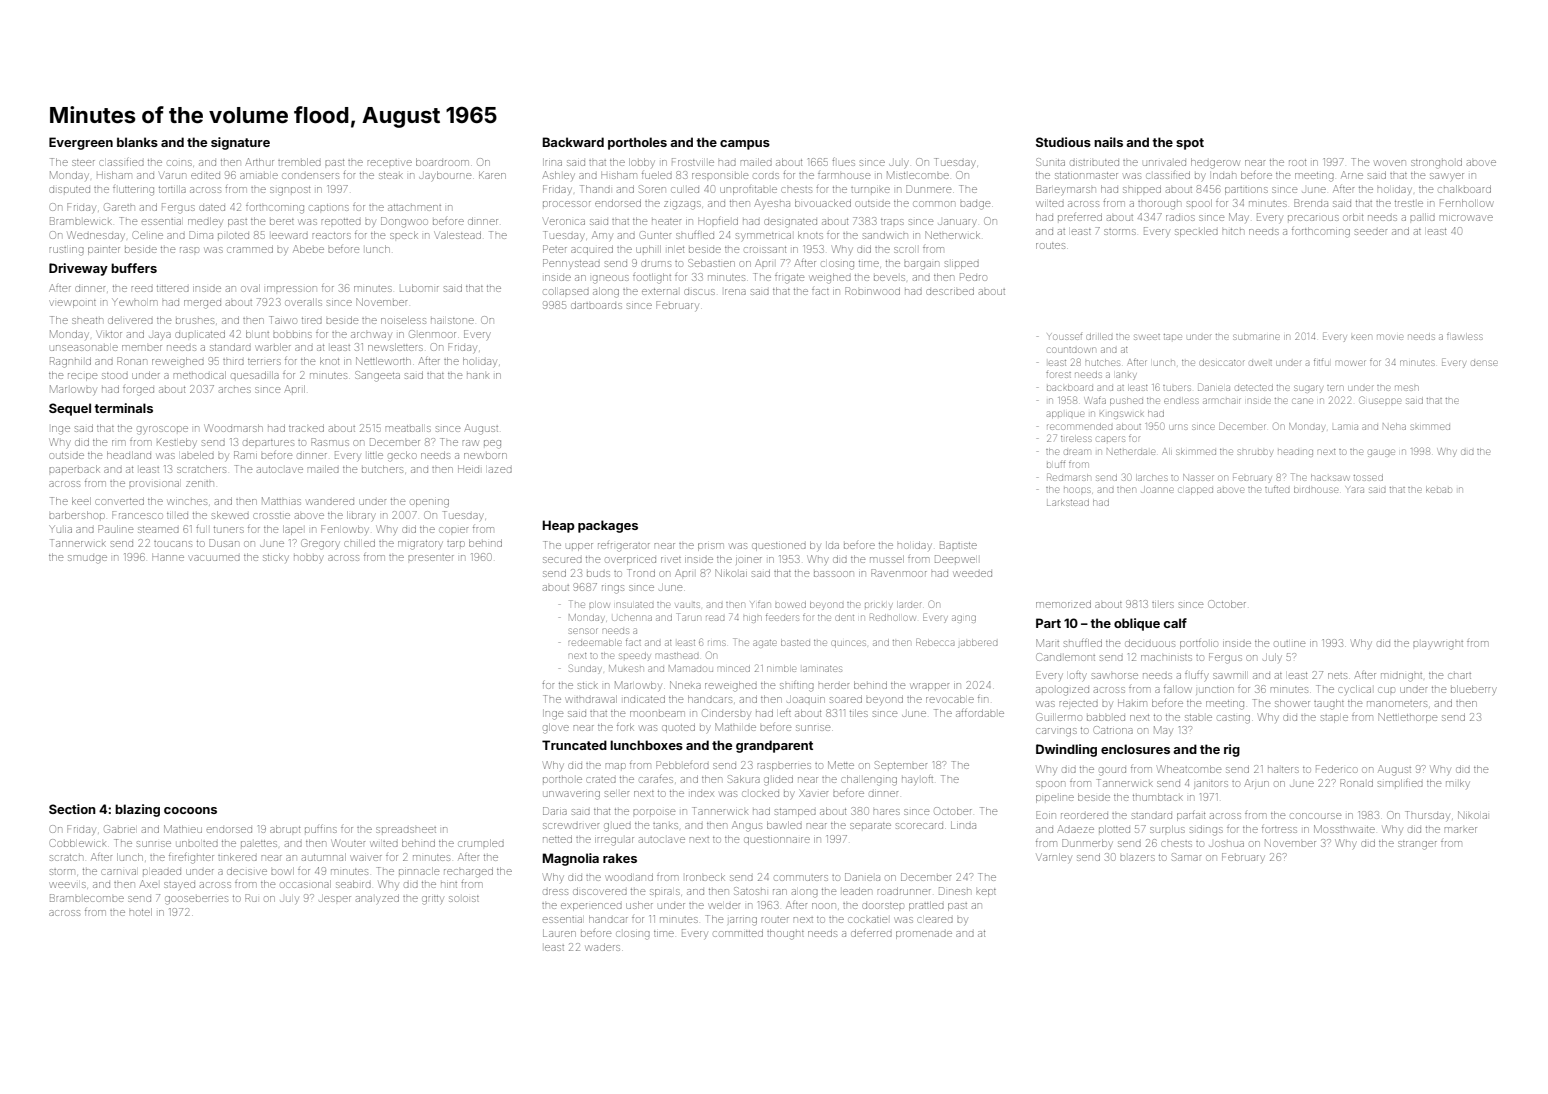 The width and height of the screenshot is (1548, 1094). I want to click on committed, so click(738, 933).
